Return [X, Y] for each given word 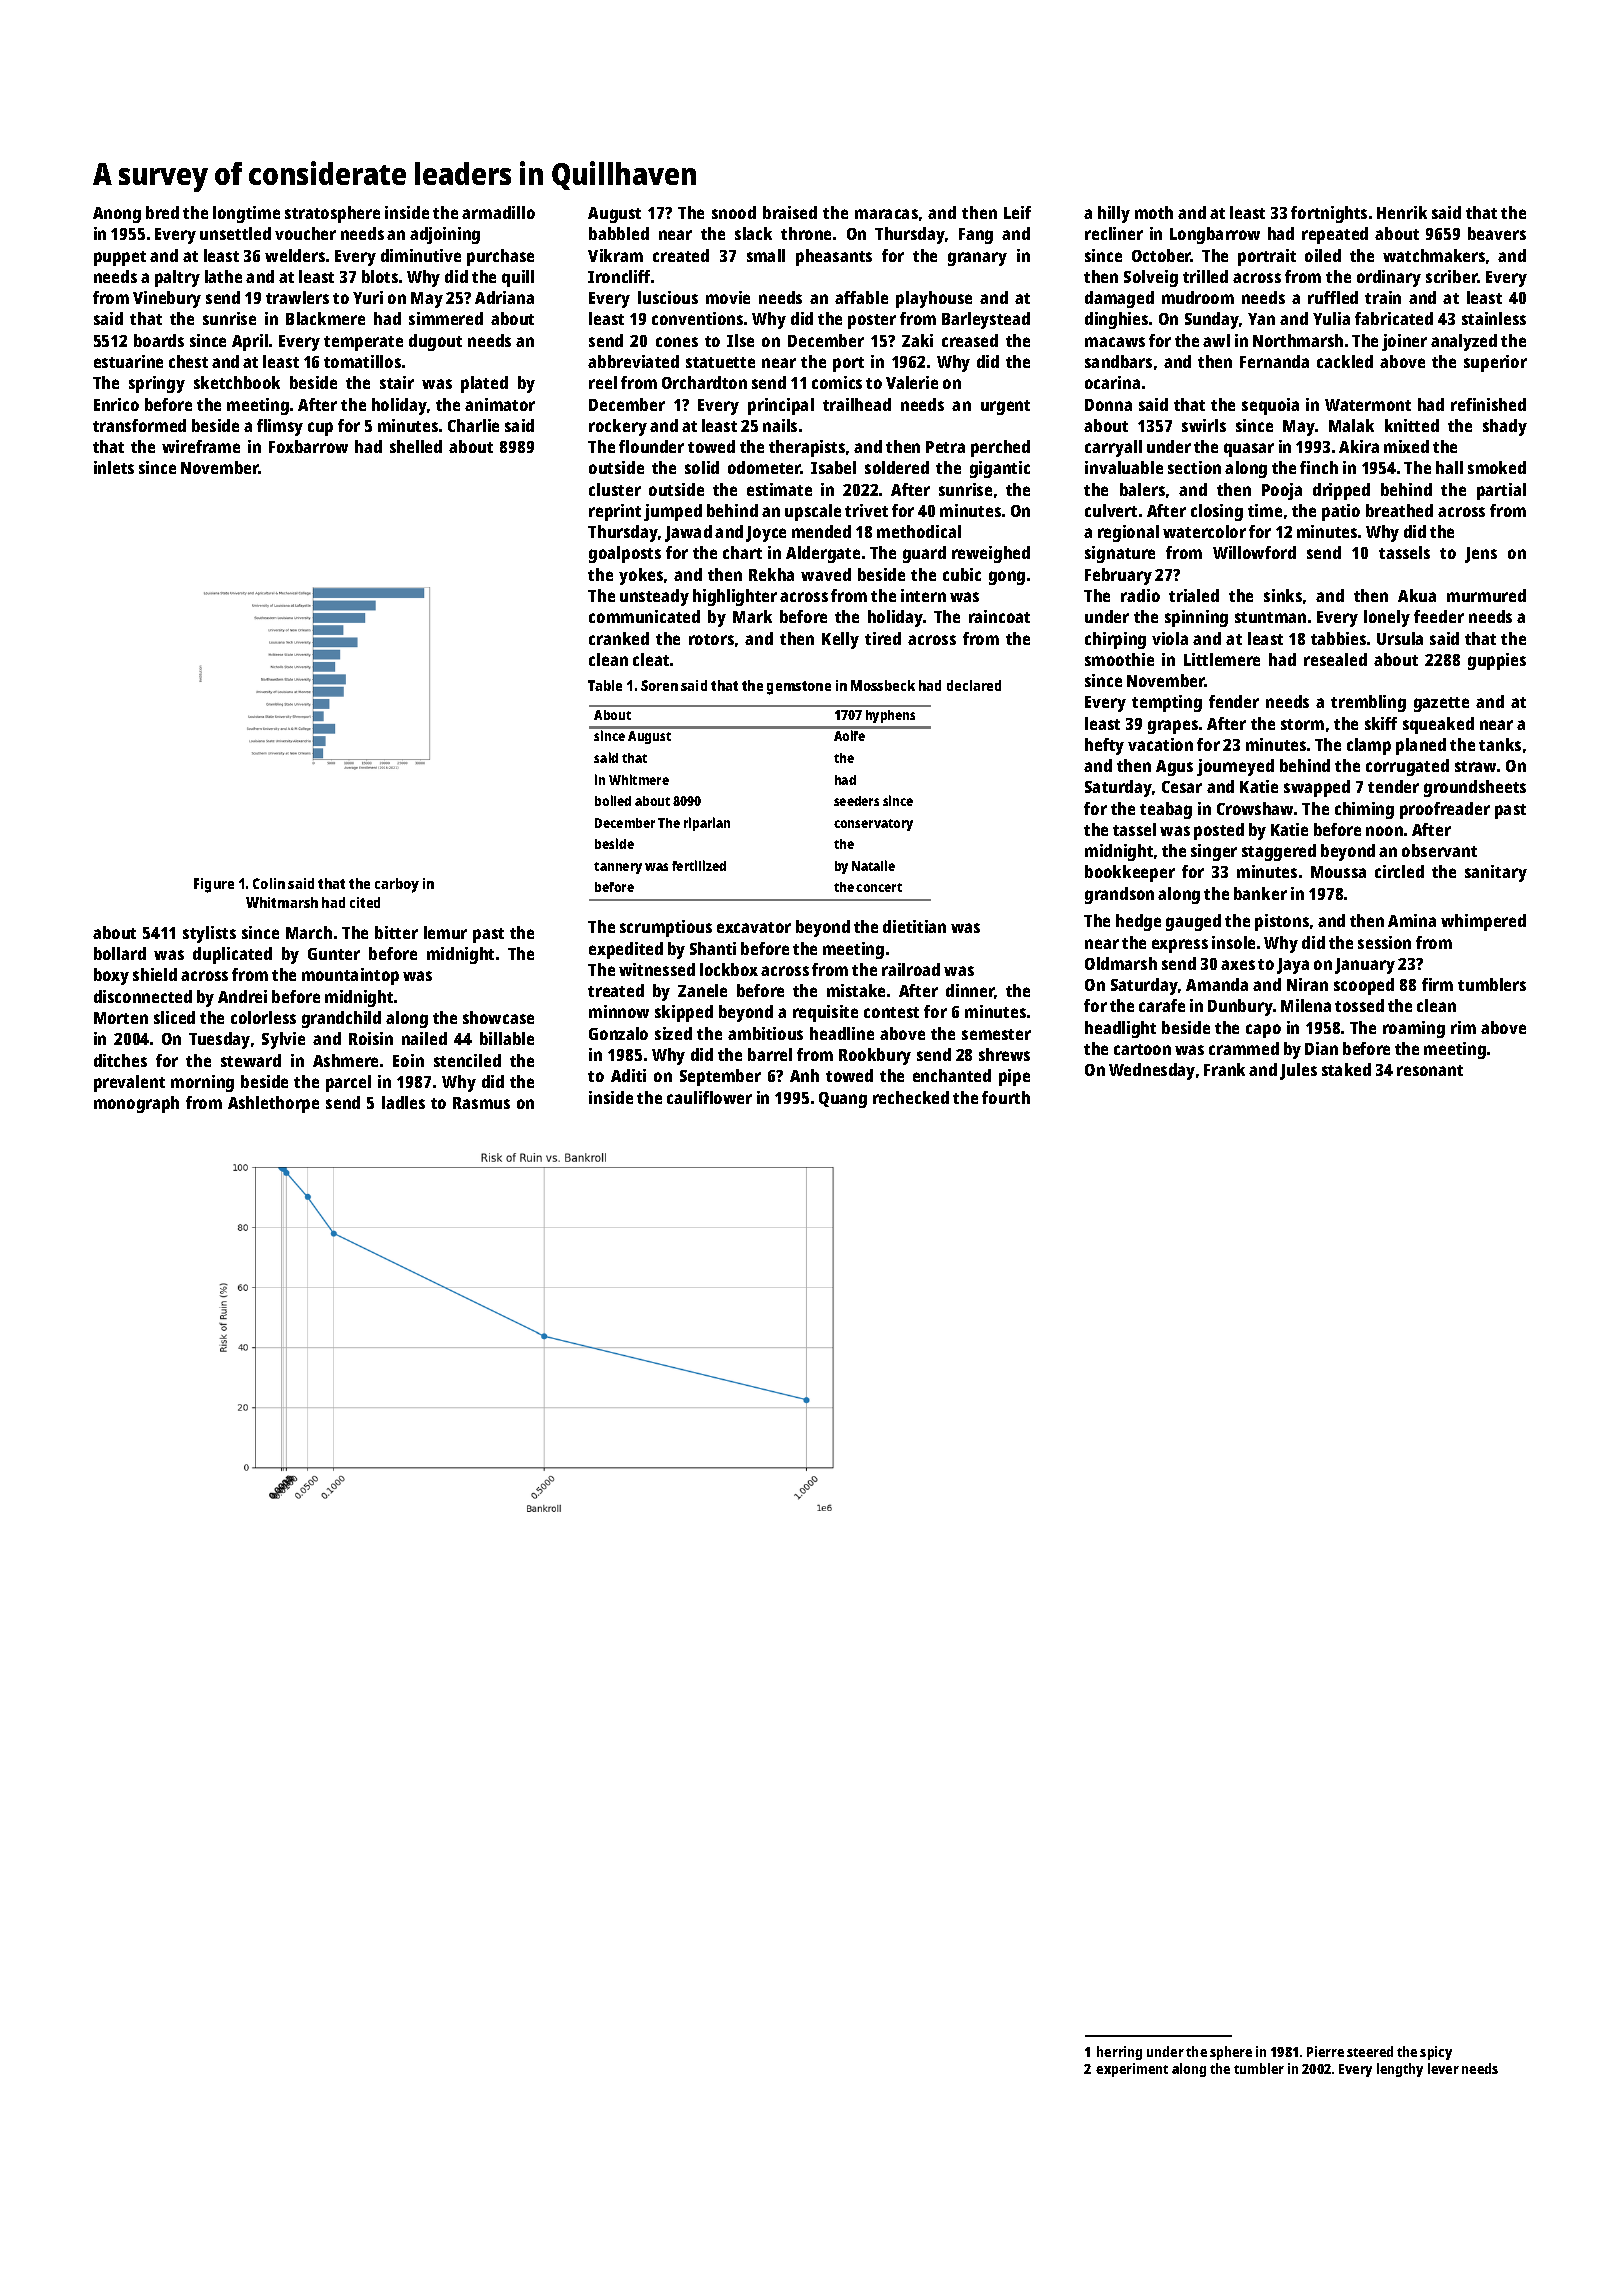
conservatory [873, 825]
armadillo [498, 212]
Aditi [628, 1075]
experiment [1132, 2070]
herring [1119, 2053]
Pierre [1325, 2051]
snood [734, 212]
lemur [445, 932]
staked [1346, 1069]
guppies [1497, 661]
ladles [403, 1102]
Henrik [1402, 212]
